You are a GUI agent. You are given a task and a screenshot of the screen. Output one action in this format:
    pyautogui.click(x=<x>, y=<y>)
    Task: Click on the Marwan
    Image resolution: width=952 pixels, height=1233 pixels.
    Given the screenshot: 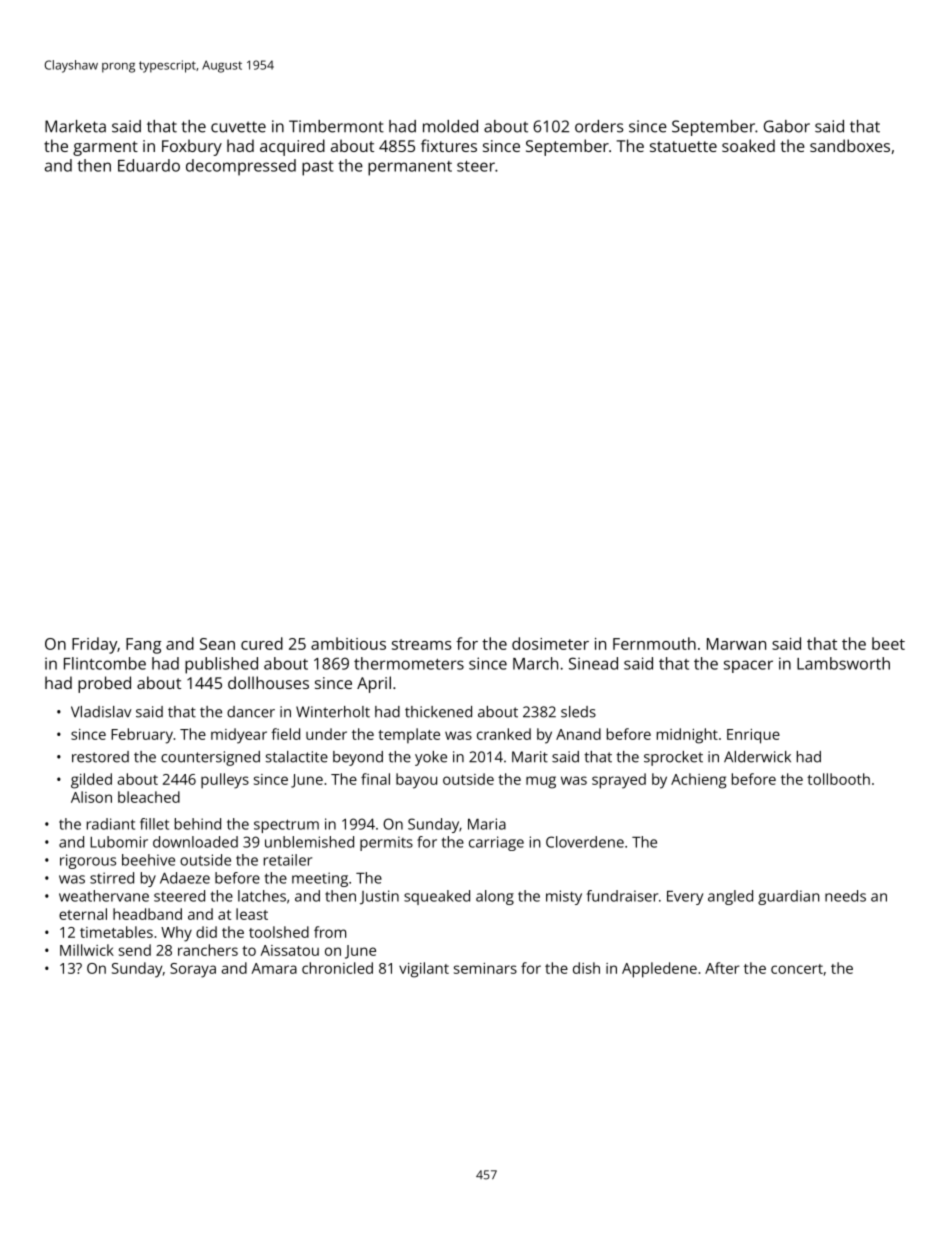 What is the action you would take?
    pyautogui.click(x=736, y=644)
